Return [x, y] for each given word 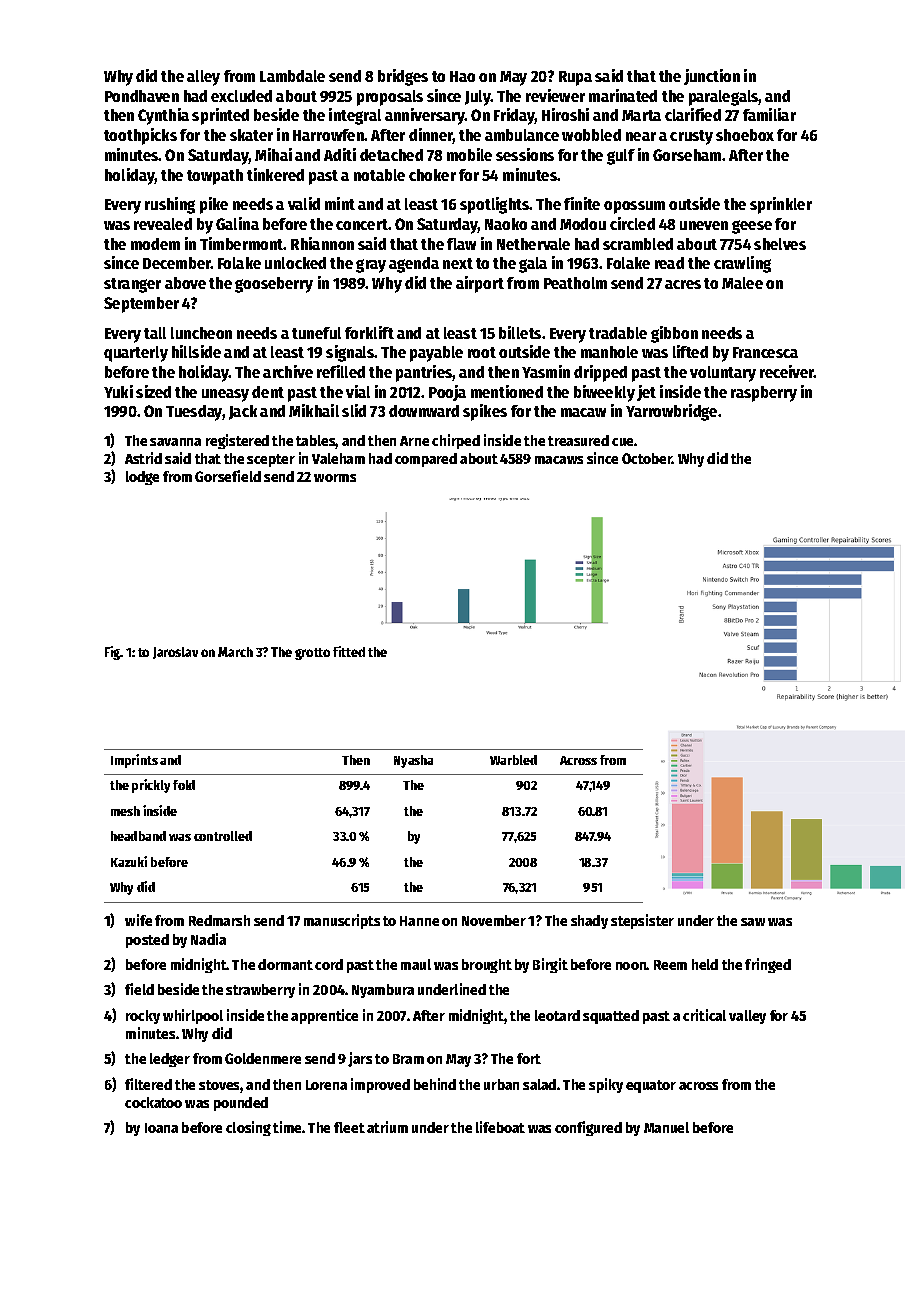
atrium [387, 1127]
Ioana [161, 1128]
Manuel [666, 1127]
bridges [403, 77]
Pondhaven [142, 96]
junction [712, 77]
